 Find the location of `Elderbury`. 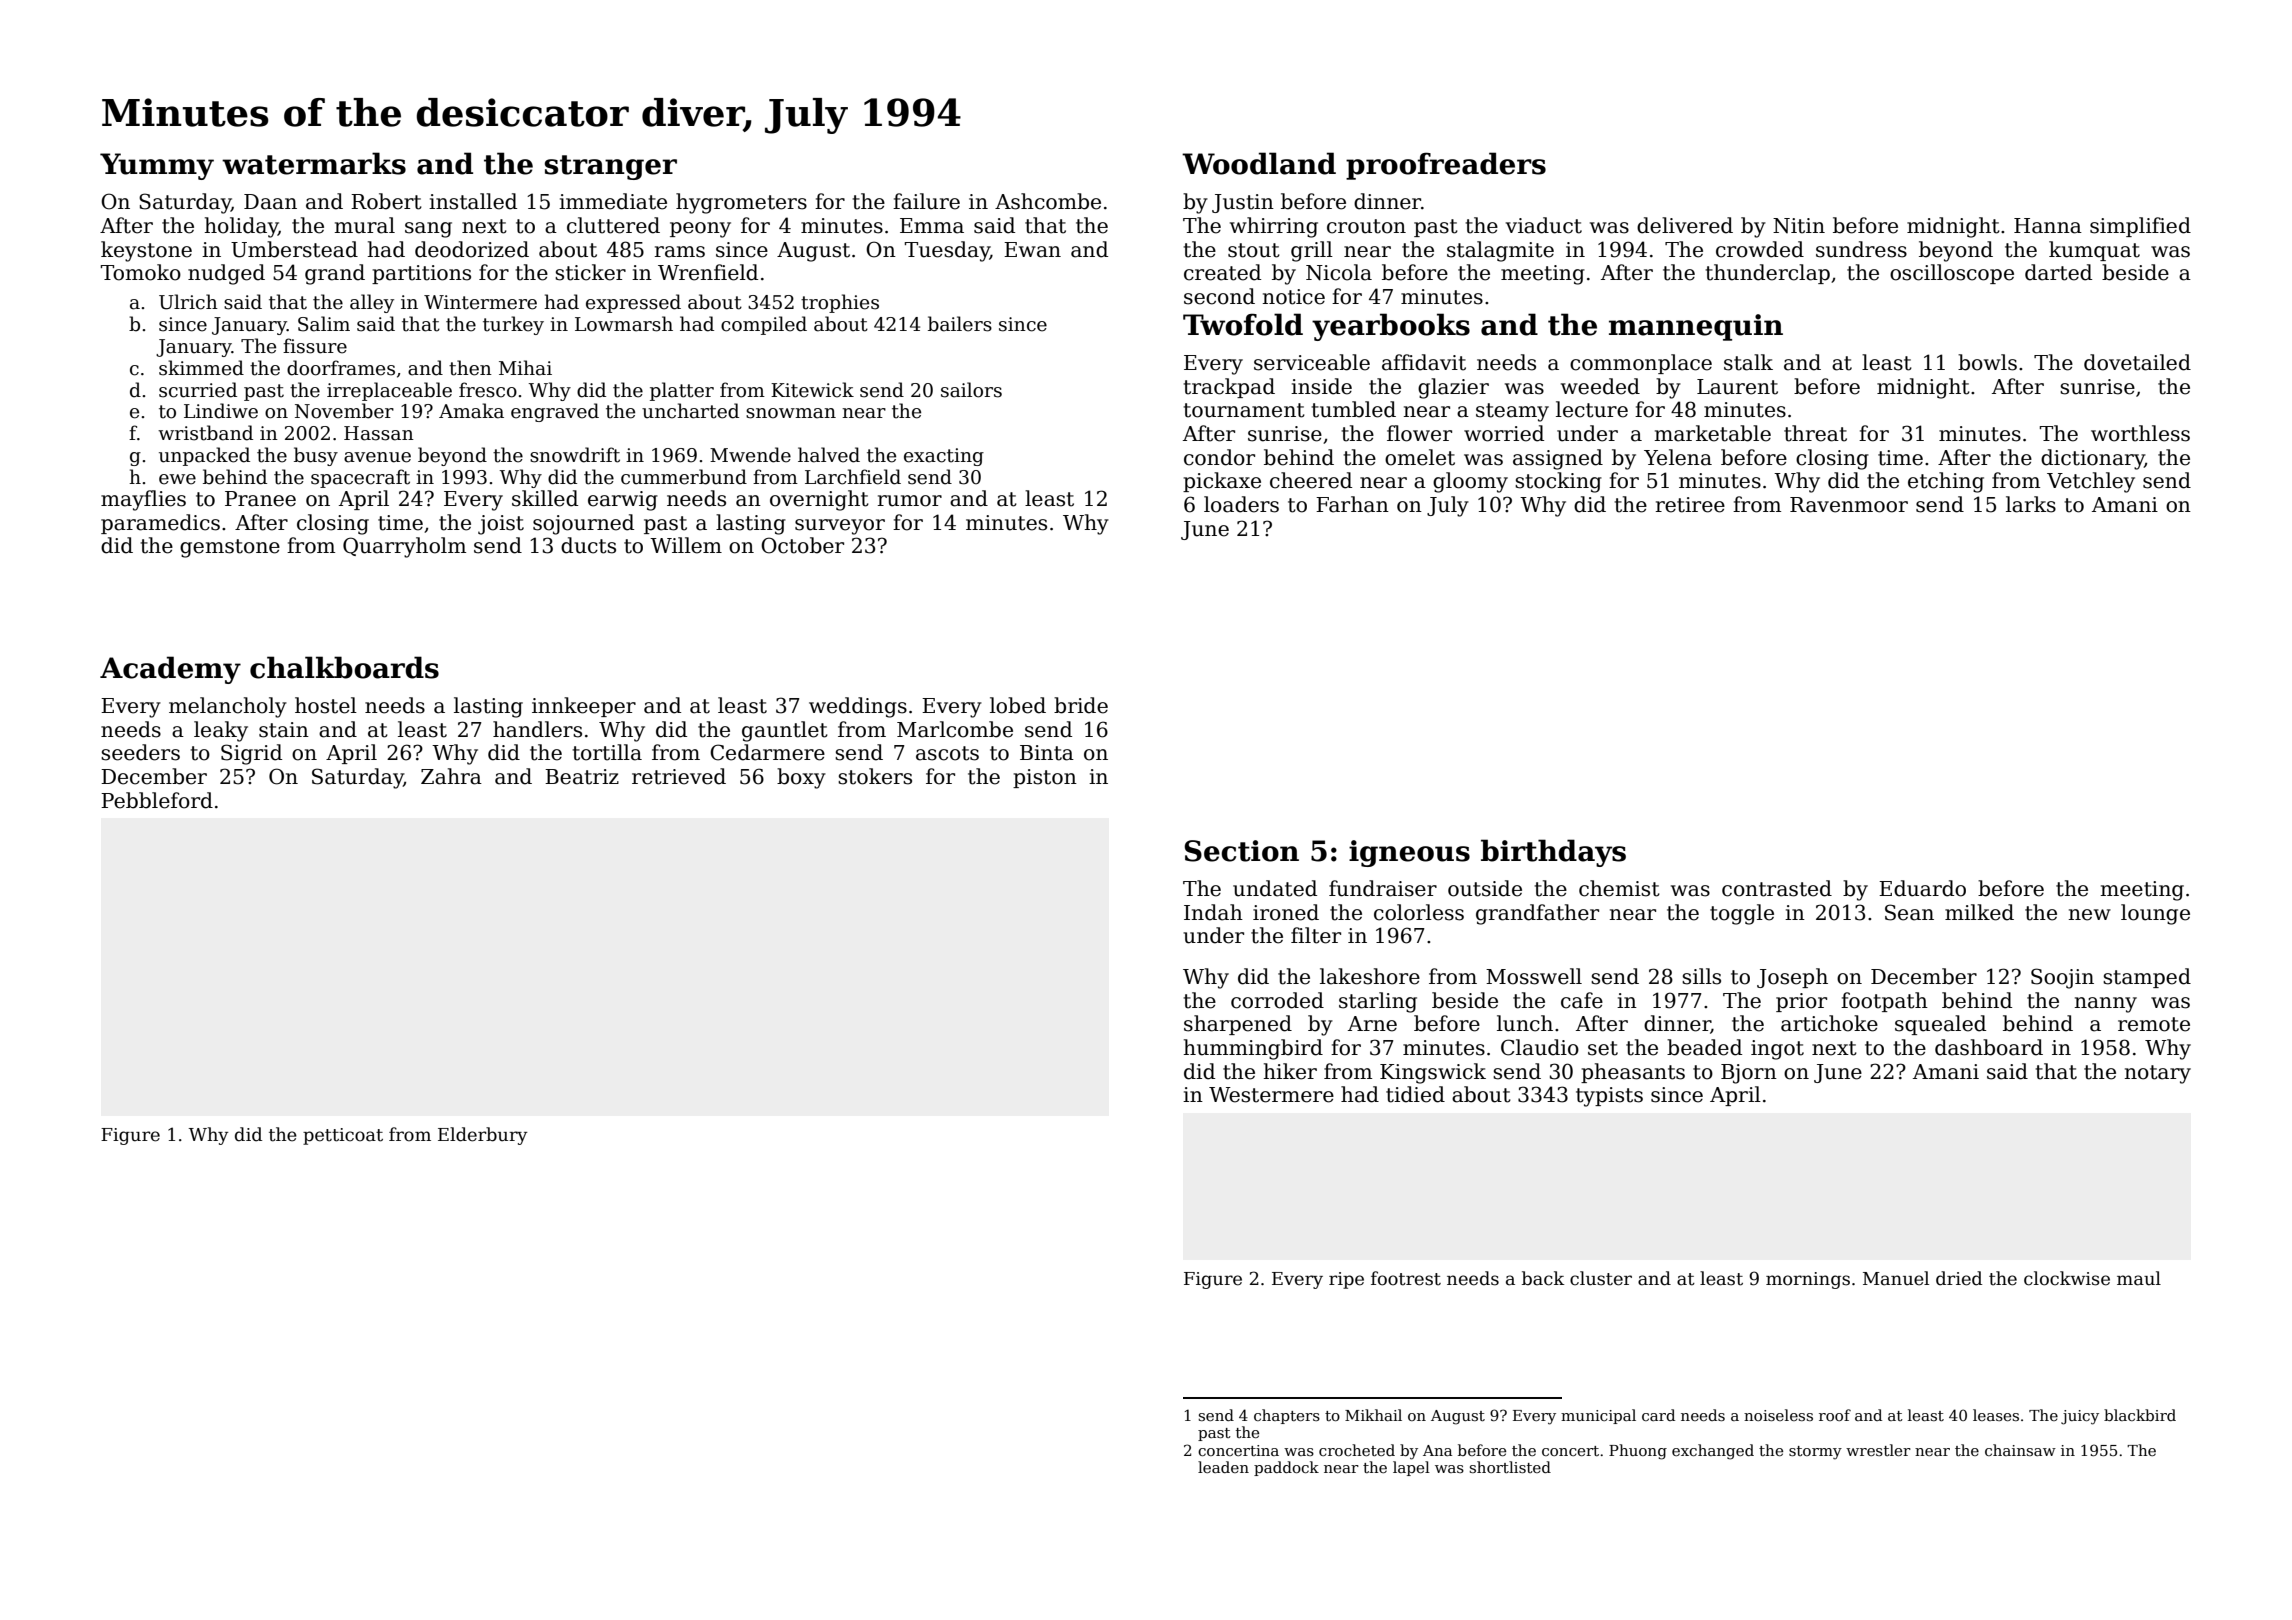

Elderbury is located at coordinates (483, 1136).
